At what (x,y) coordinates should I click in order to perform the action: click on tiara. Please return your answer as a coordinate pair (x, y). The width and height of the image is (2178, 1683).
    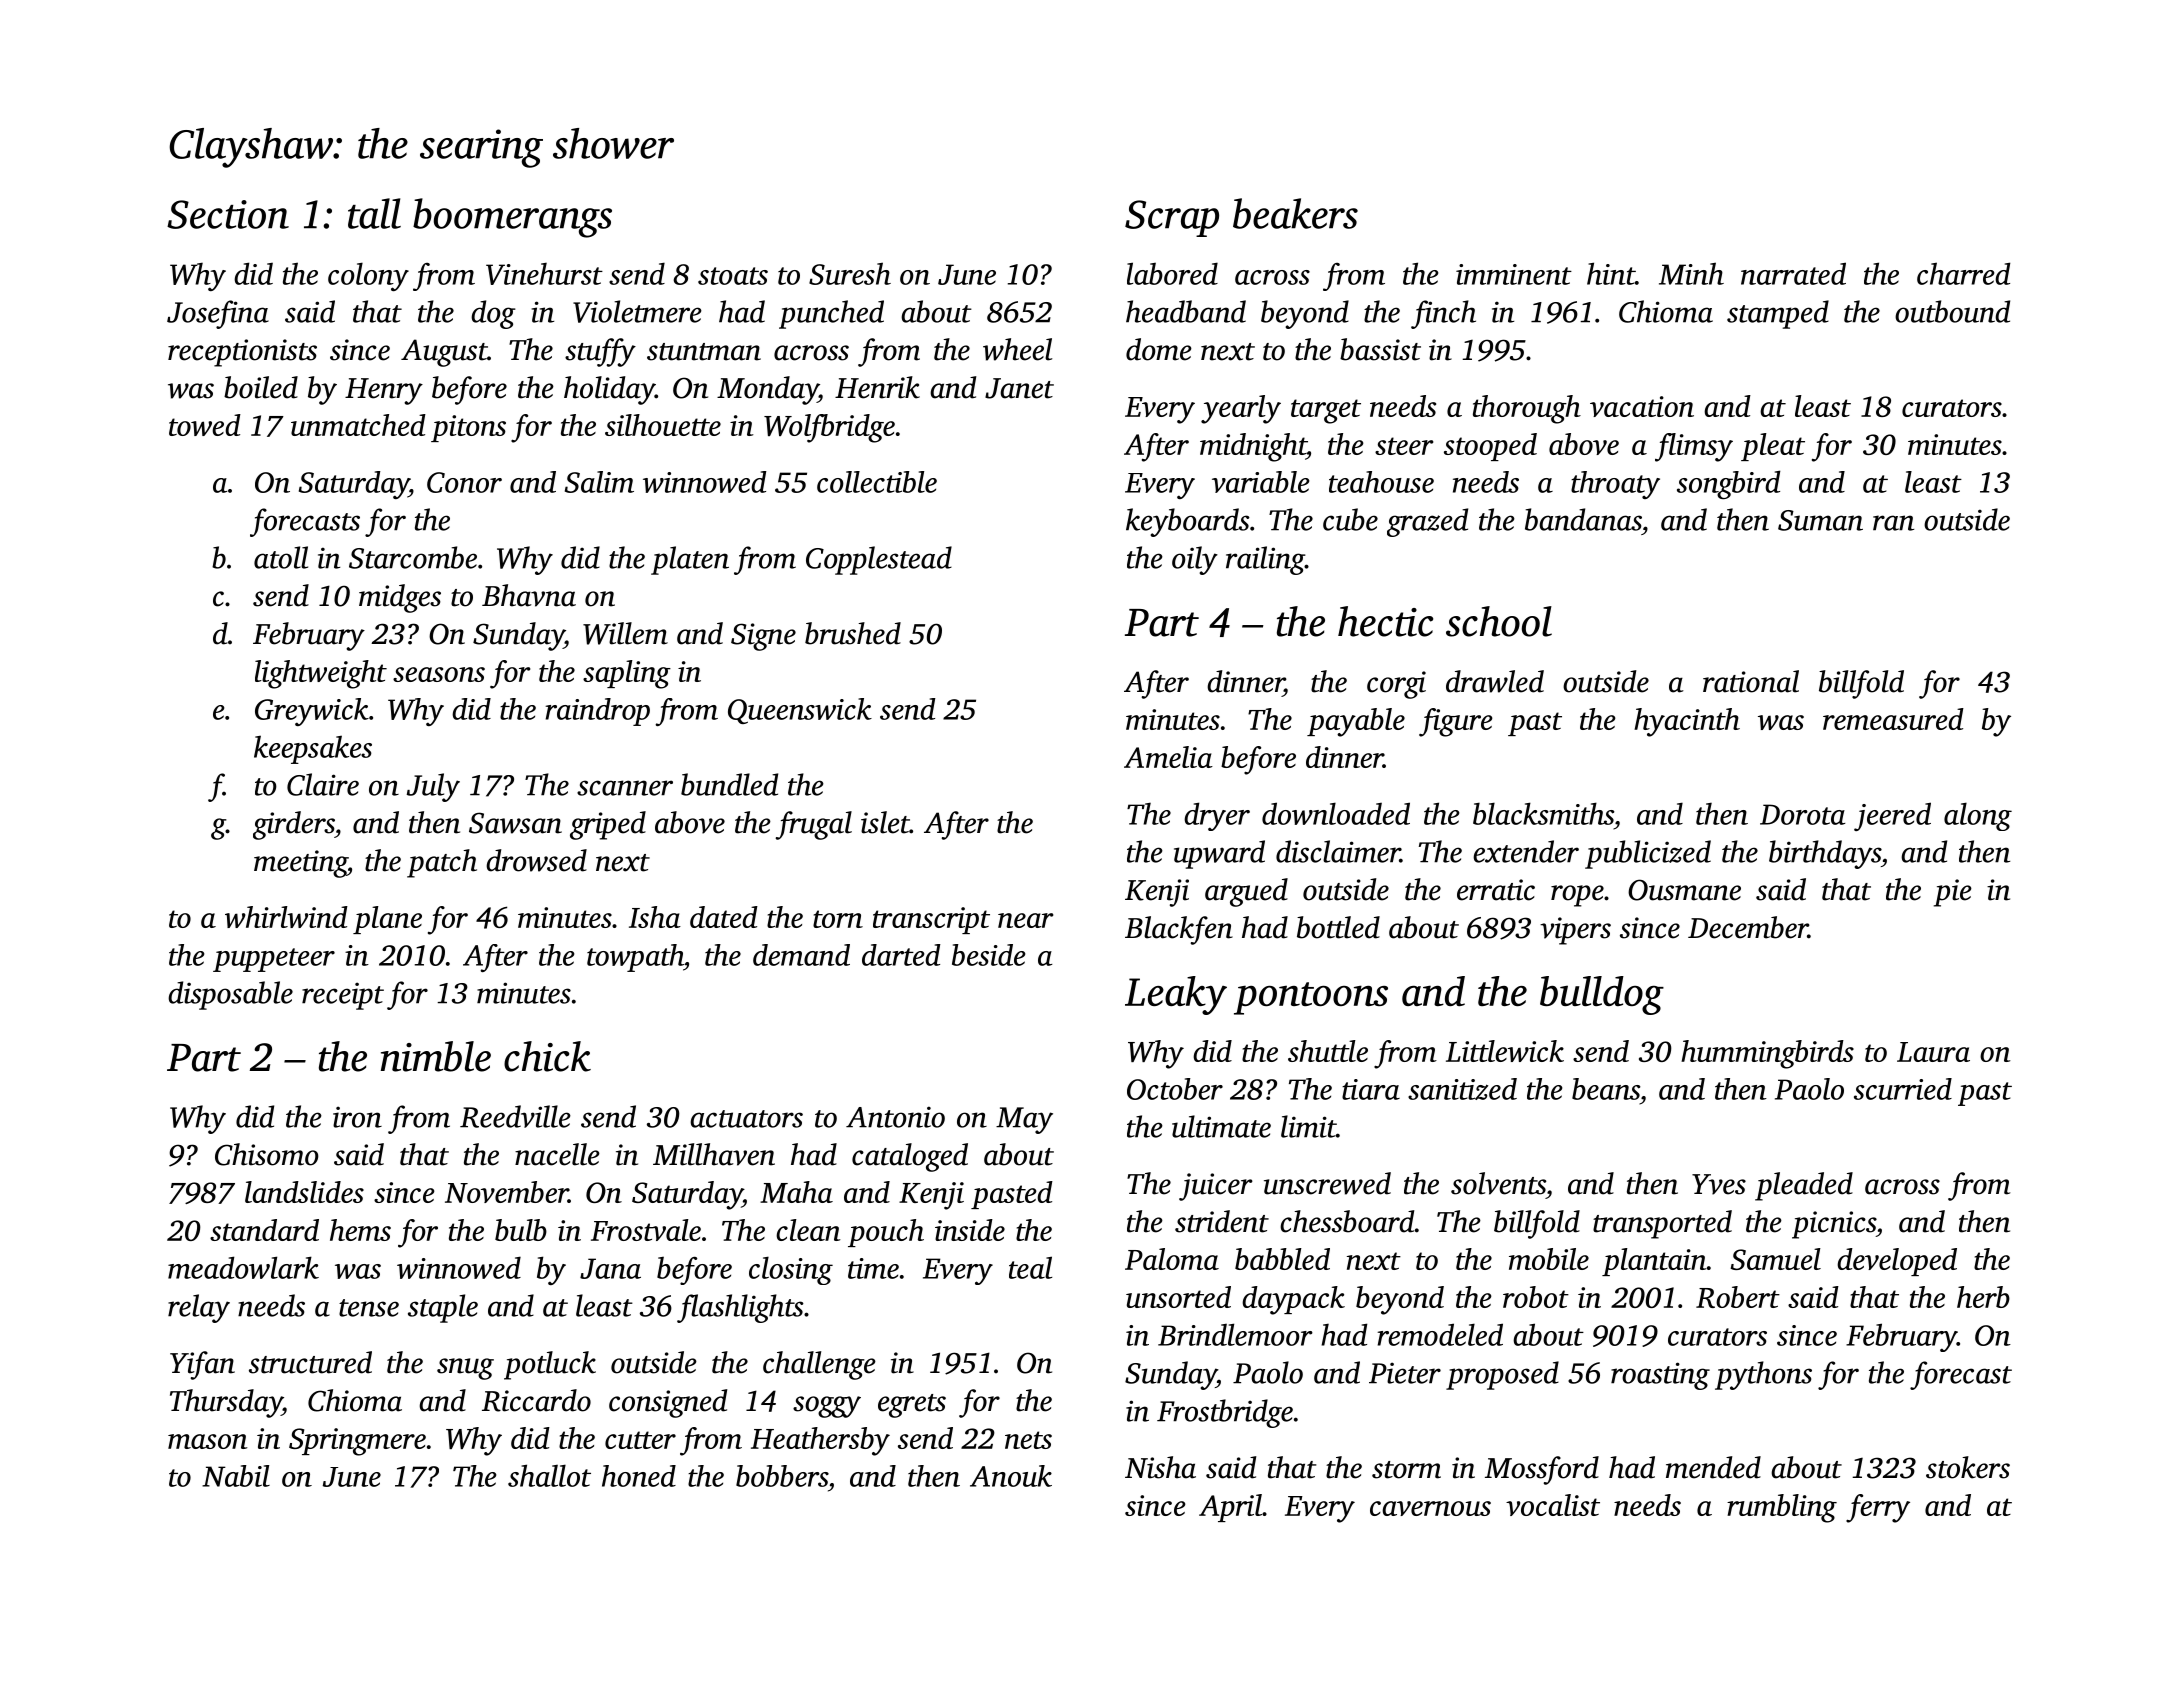
    Looking at the image, I should click on (1371, 1089).
